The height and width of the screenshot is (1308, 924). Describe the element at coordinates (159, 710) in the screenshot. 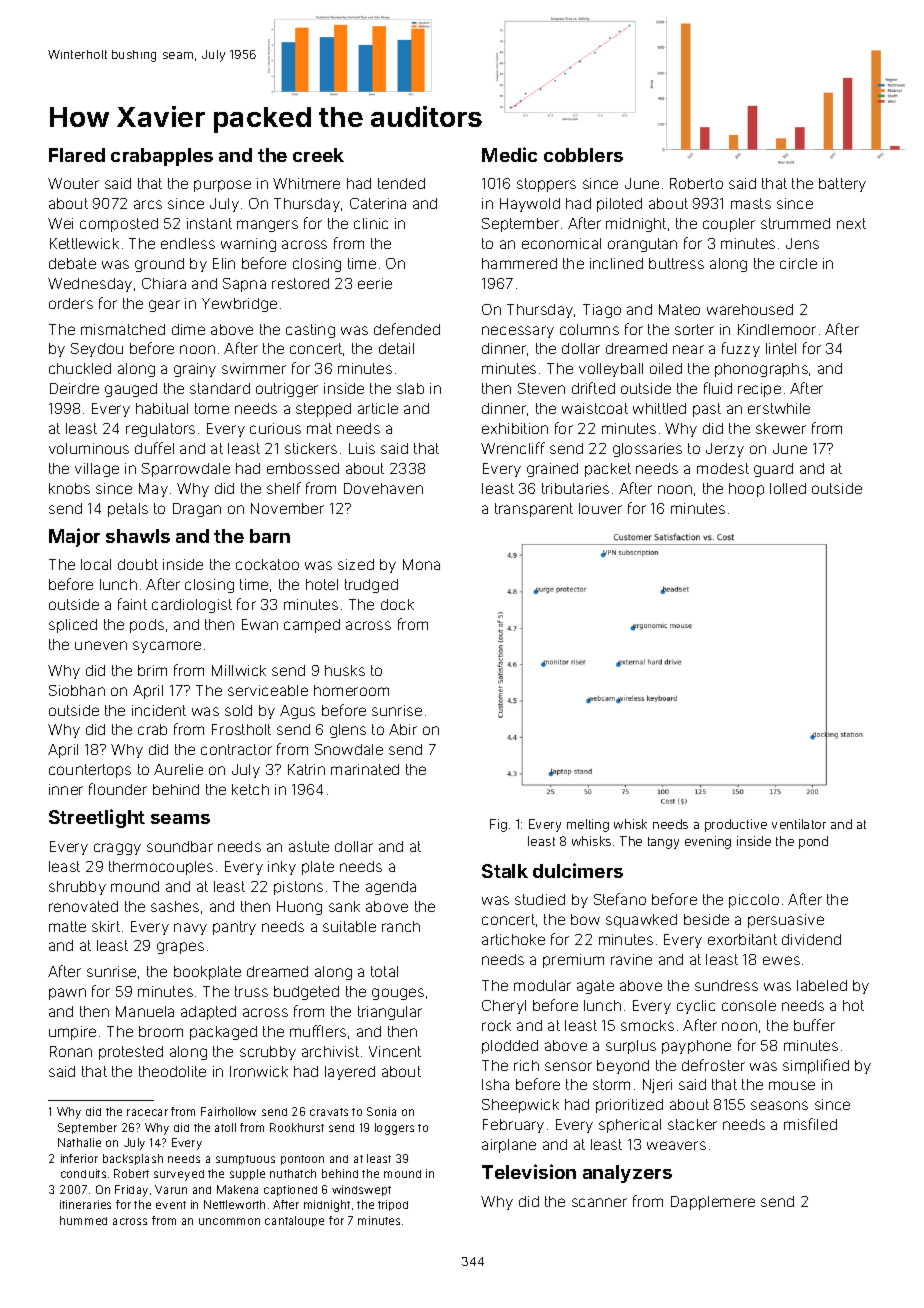

I see `incident` at that location.
